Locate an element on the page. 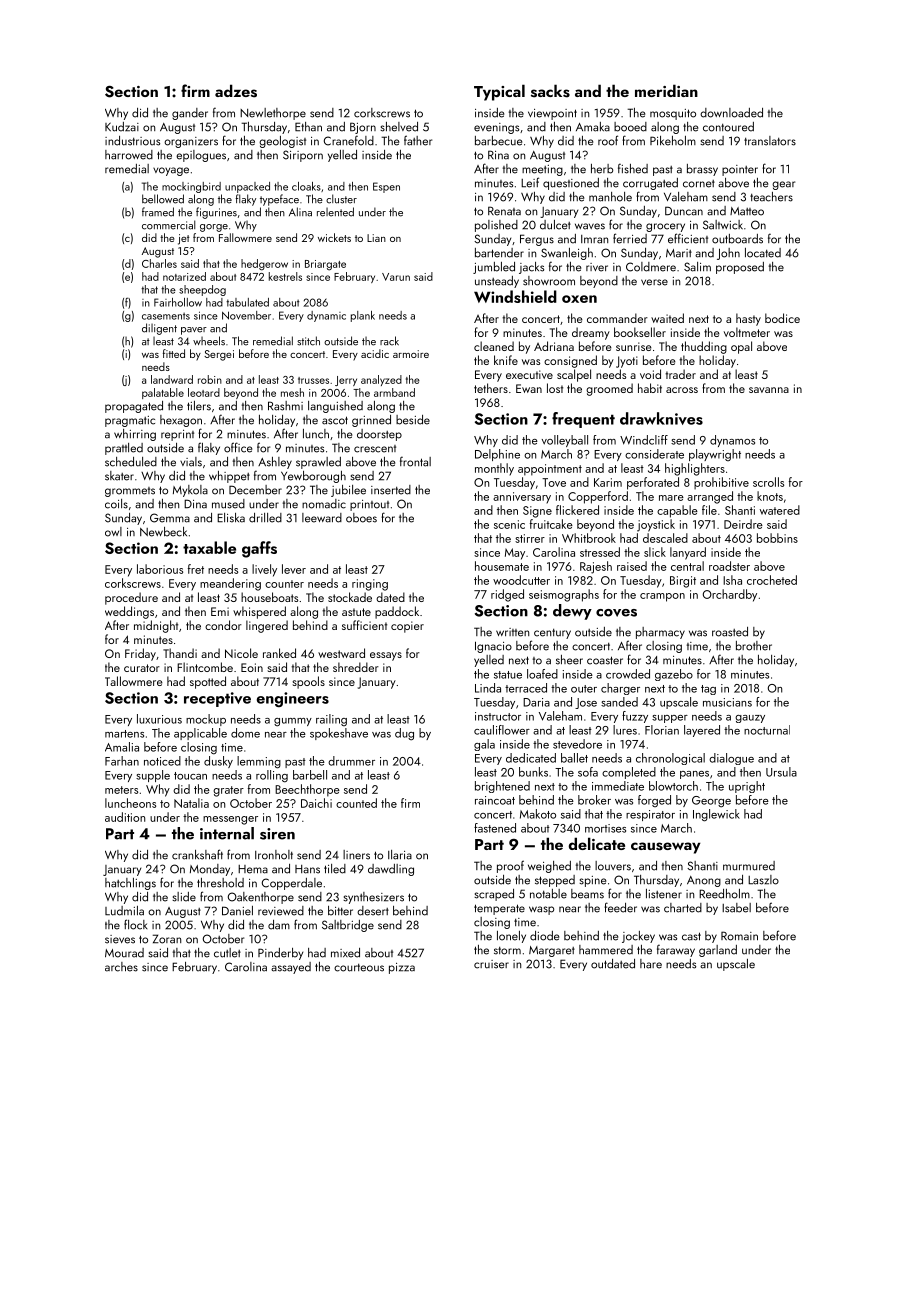  procedure is located at coordinates (131, 598).
